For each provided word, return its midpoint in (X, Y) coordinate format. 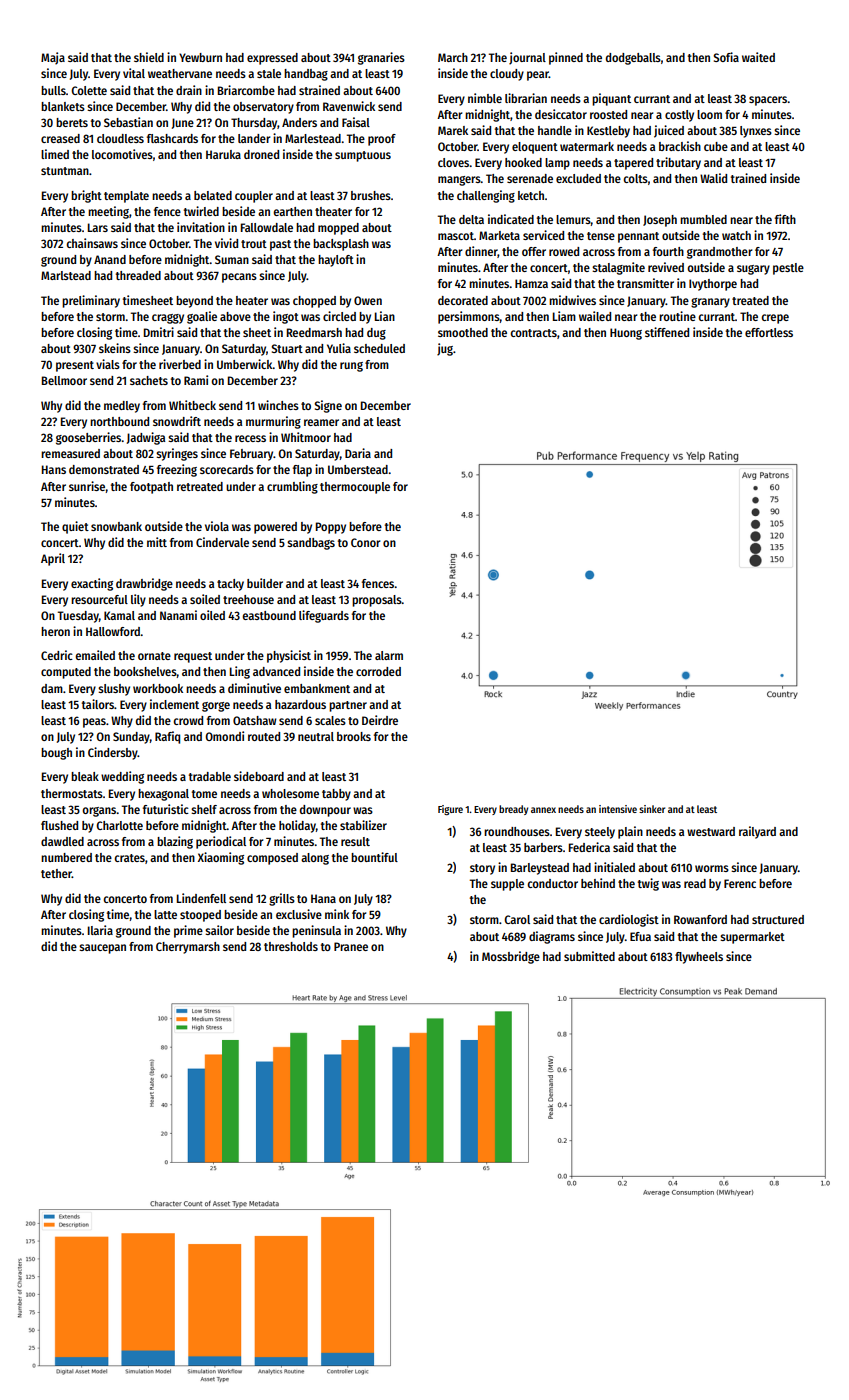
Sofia (726, 57)
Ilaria (100, 930)
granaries (381, 58)
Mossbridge (511, 957)
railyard (757, 832)
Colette (89, 90)
